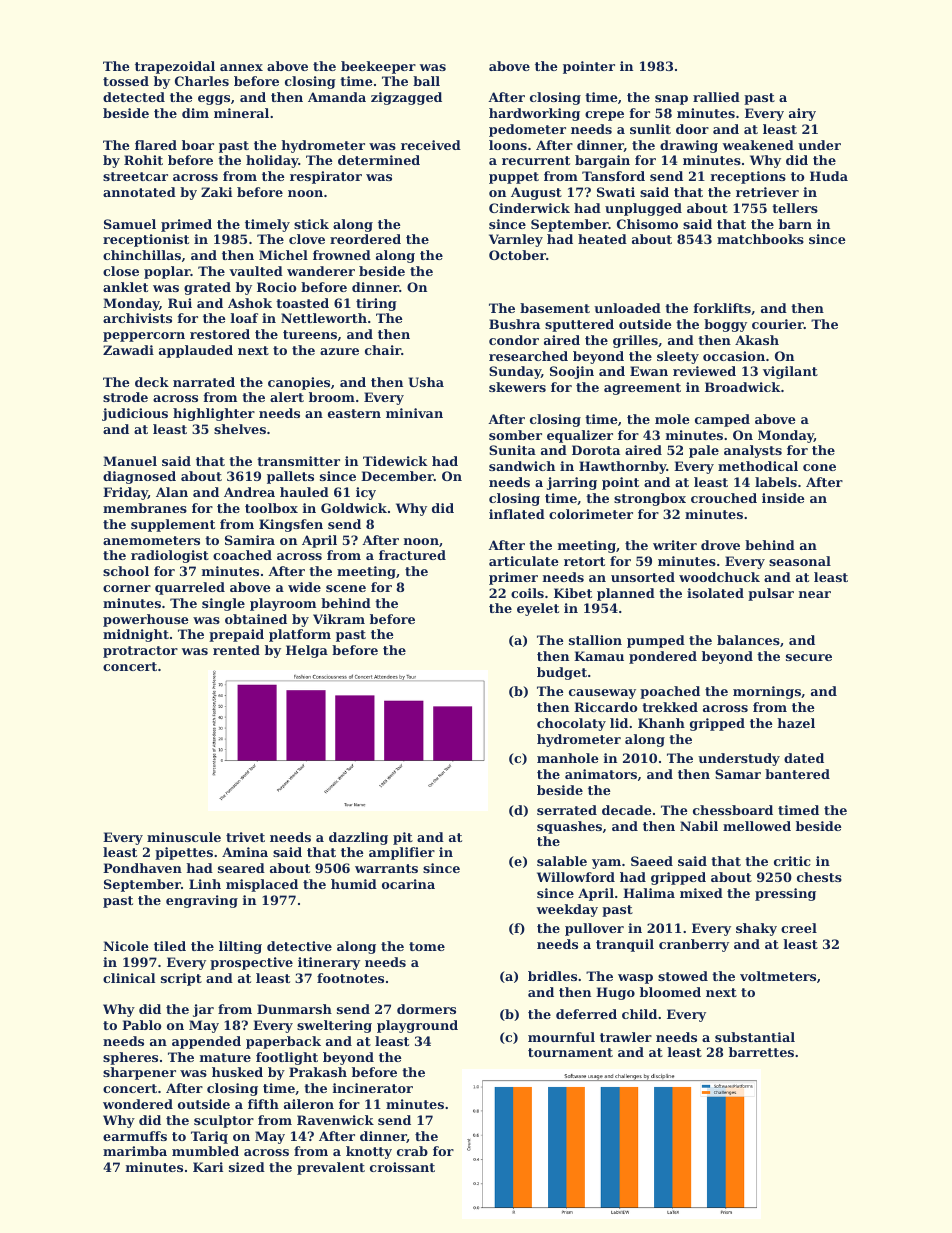  Describe the element at coordinates (829, 176) in the screenshot. I see `Huda` at that location.
